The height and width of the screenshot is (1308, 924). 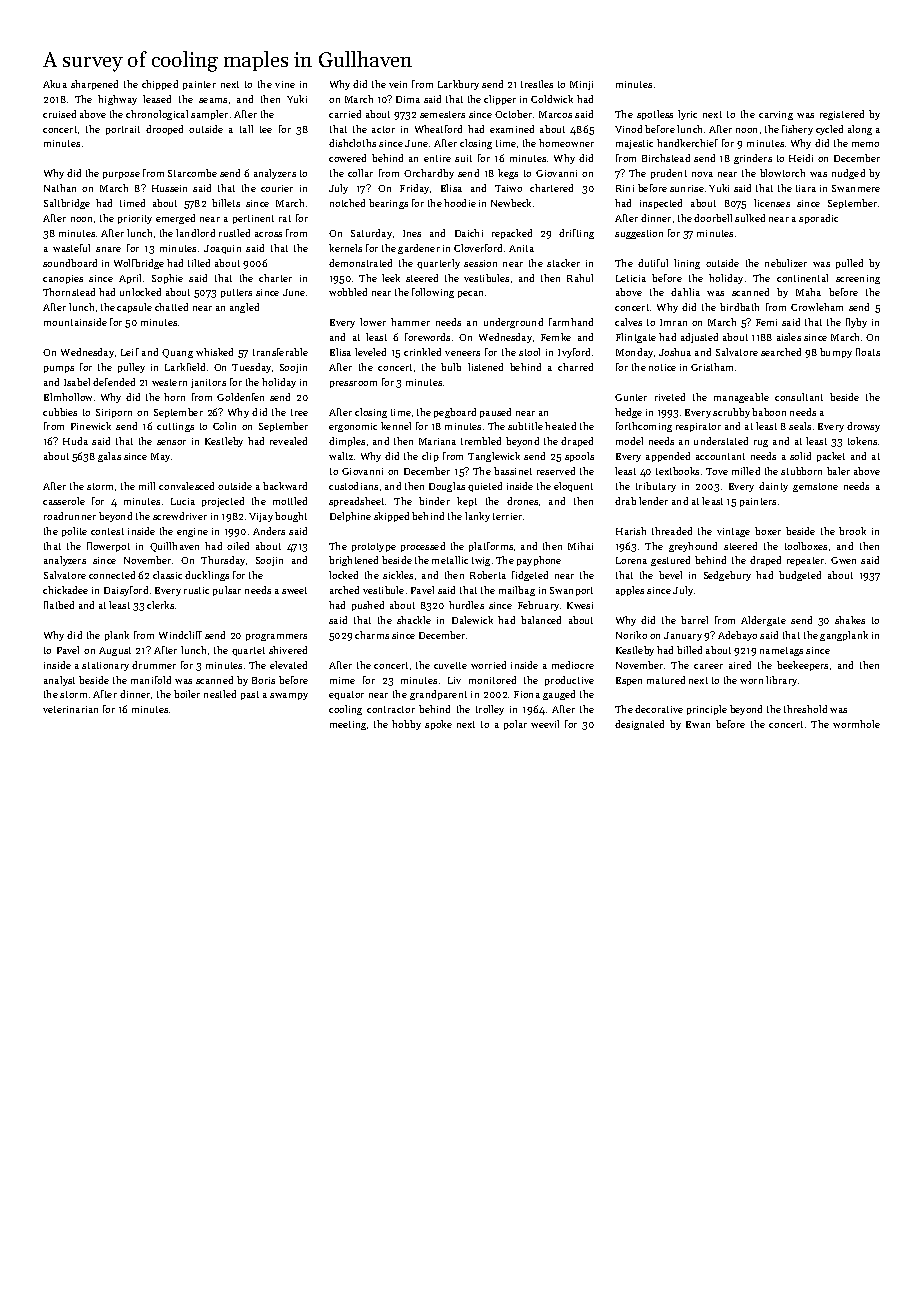 What do you see at coordinates (541, 620) in the screenshot?
I see `balanced` at bounding box center [541, 620].
